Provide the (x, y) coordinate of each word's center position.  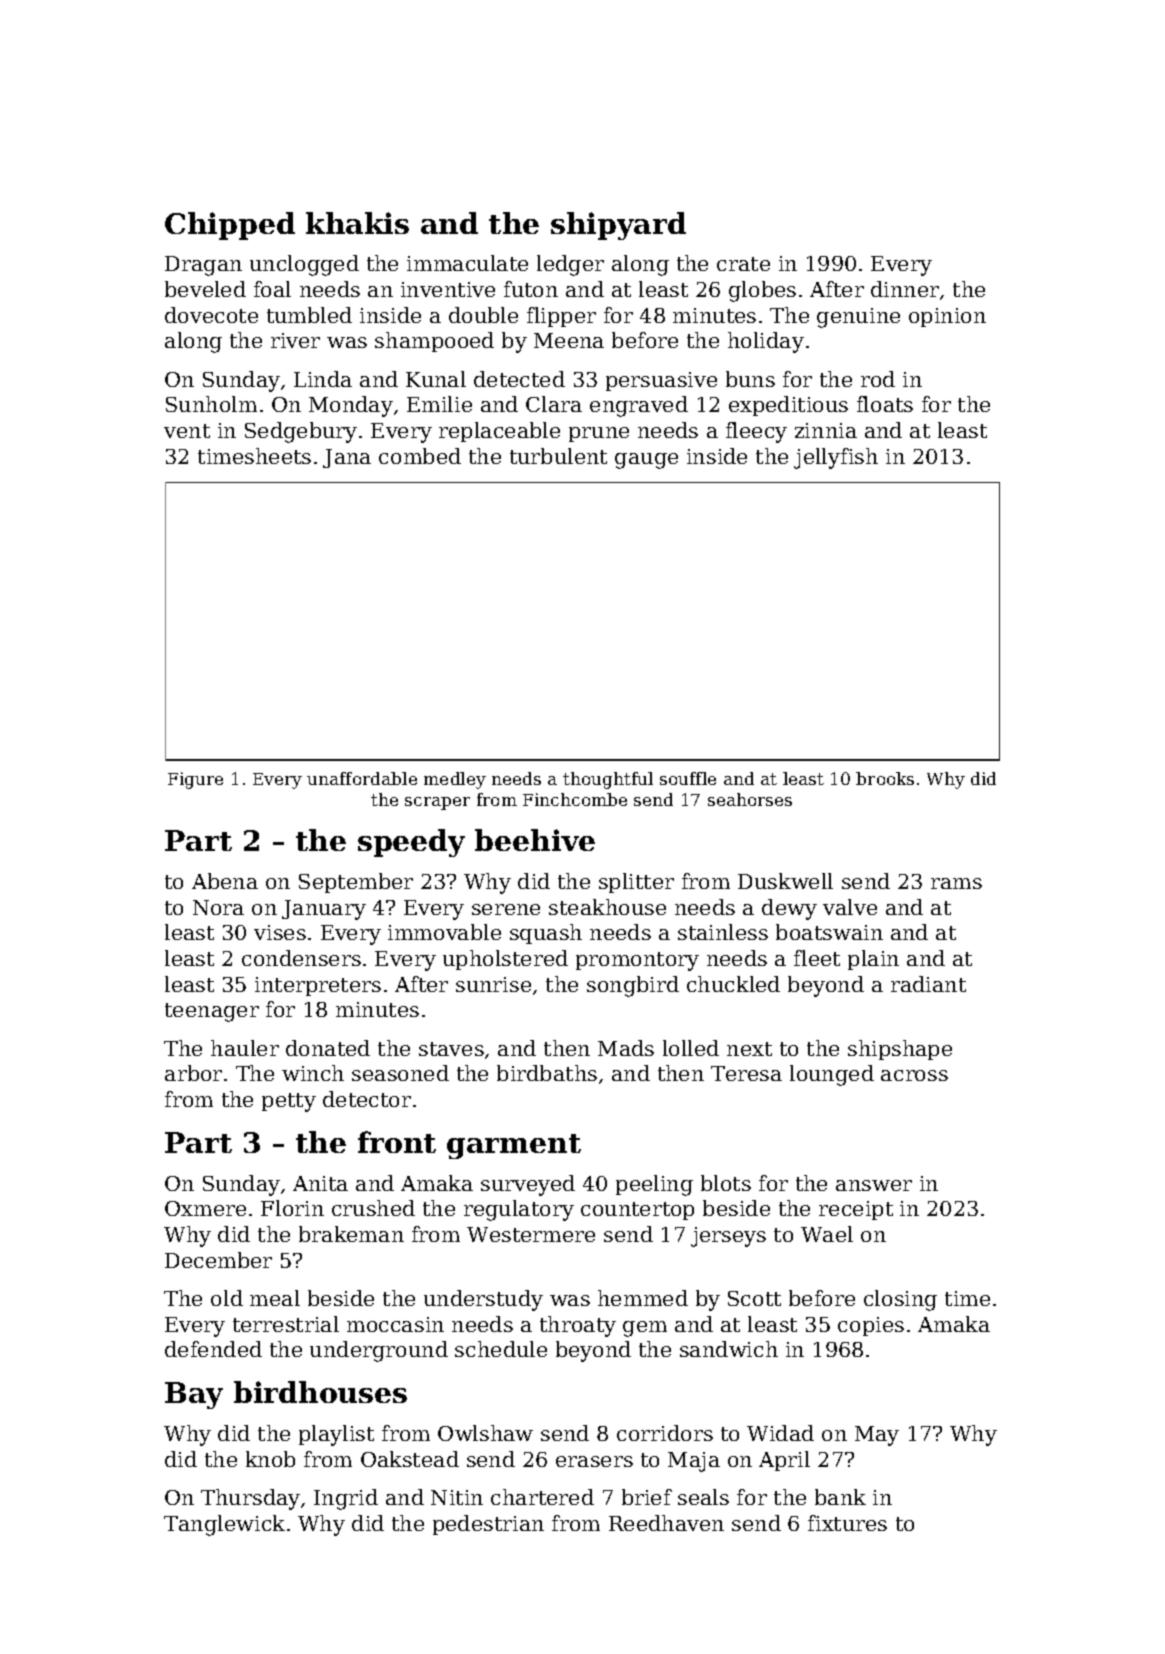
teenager (212, 1012)
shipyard (618, 226)
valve (850, 907)
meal (275, 1298)
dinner (905, 289)
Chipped (230, 226)
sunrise (493, 984)
